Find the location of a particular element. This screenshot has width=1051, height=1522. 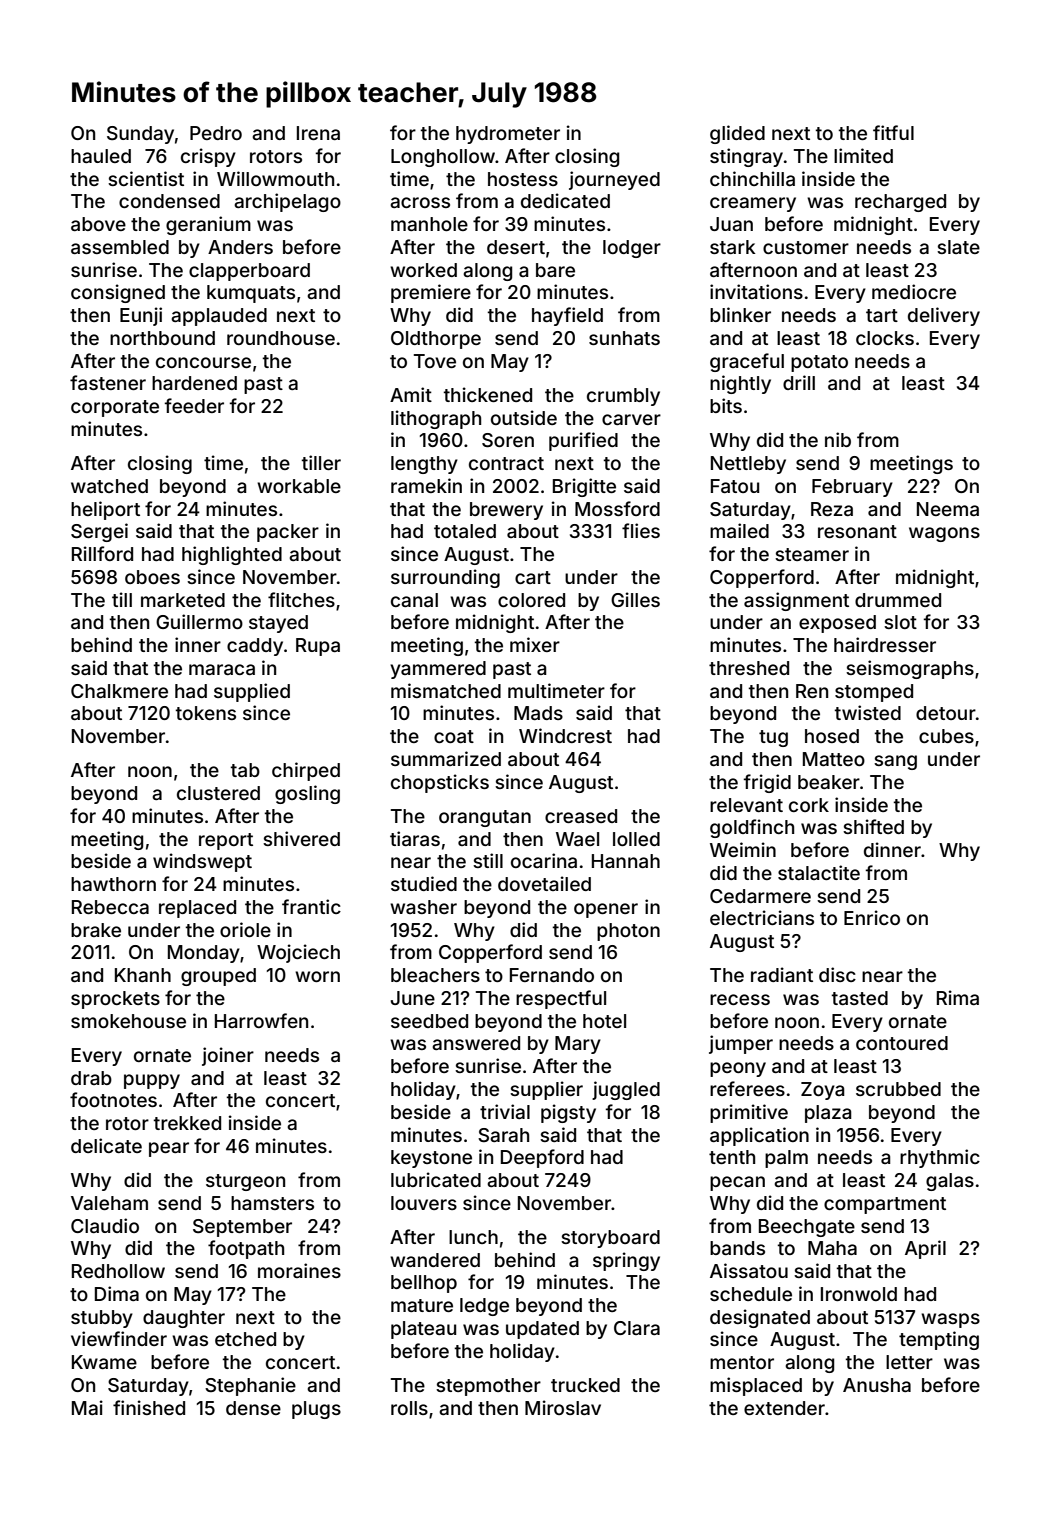

juggled is located at coordinates (626, 1090).
